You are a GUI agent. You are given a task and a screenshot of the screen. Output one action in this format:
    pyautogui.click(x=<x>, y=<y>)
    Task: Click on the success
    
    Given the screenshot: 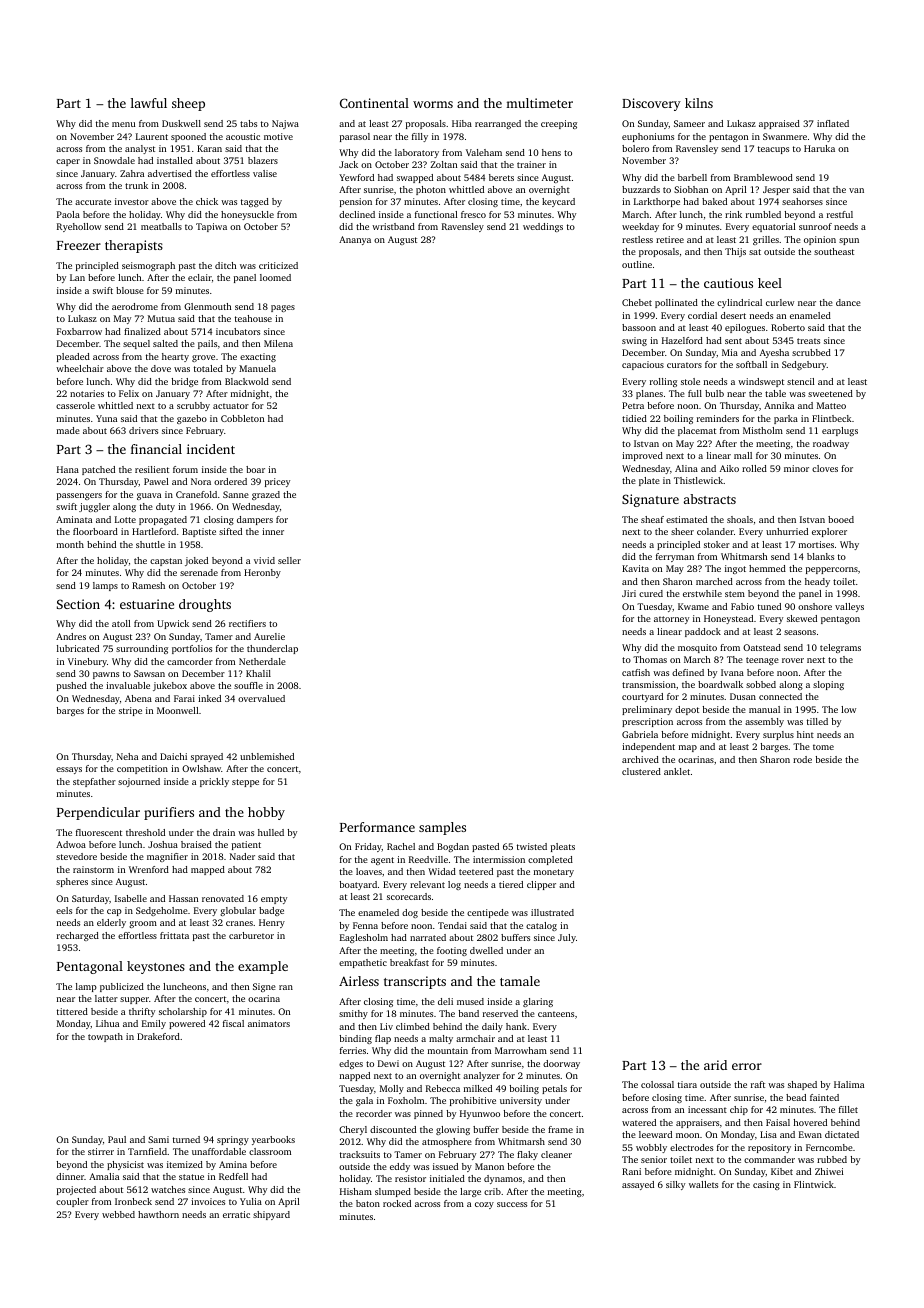 What is the action you would take?
    pyautogui.click(x=512, y=1204)
